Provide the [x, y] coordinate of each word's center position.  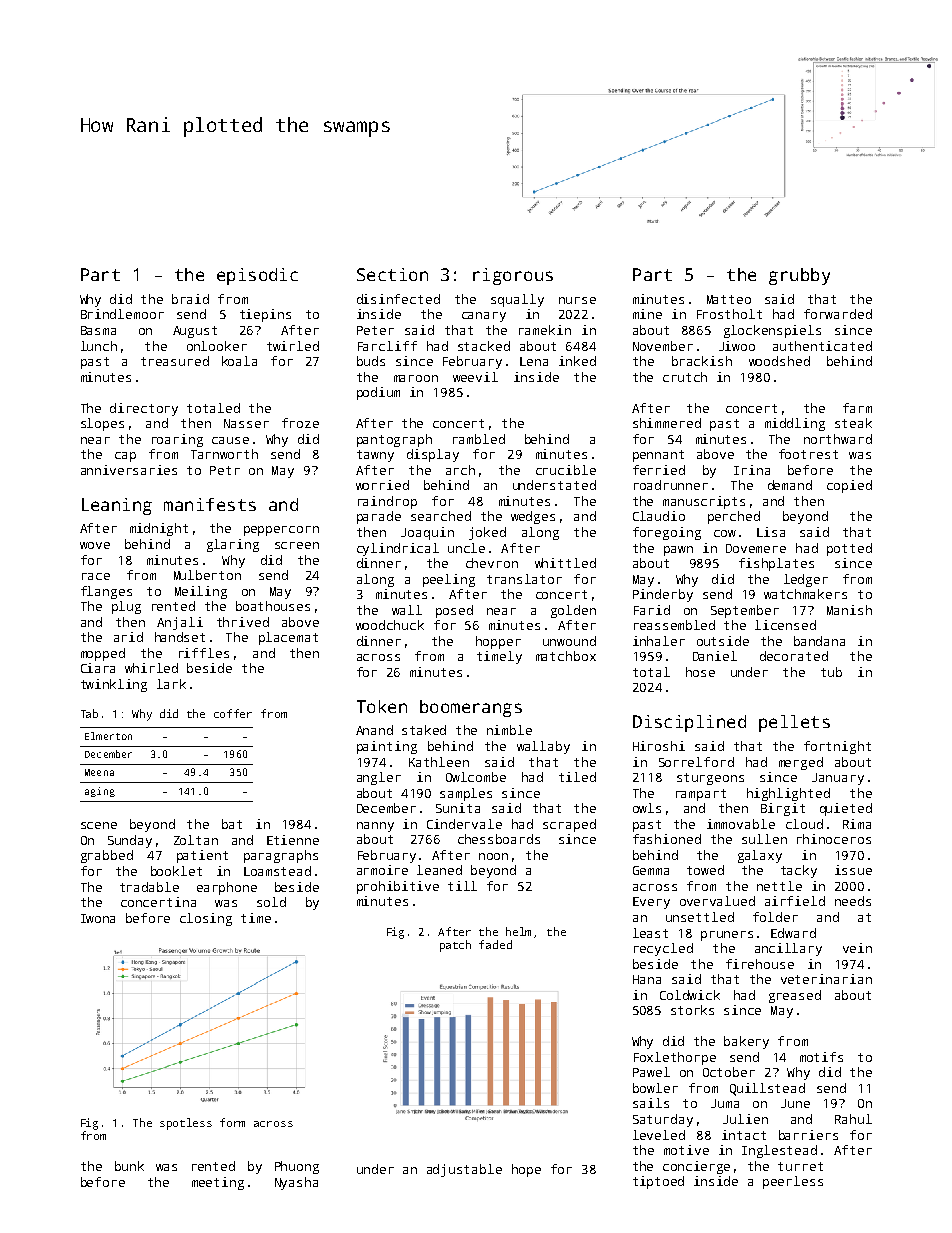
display [433, 455]
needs [853, 901]
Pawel [651, 1072]
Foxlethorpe [675, 1058]
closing [206, 919]
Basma [98, 330]
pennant [658, 456]
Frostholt [729, 314]
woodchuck [390, 625]
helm [518, 931]
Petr [225, 470]
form [232, 1122]
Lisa [771, 532]
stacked [484, 346]
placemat [288, 638]
